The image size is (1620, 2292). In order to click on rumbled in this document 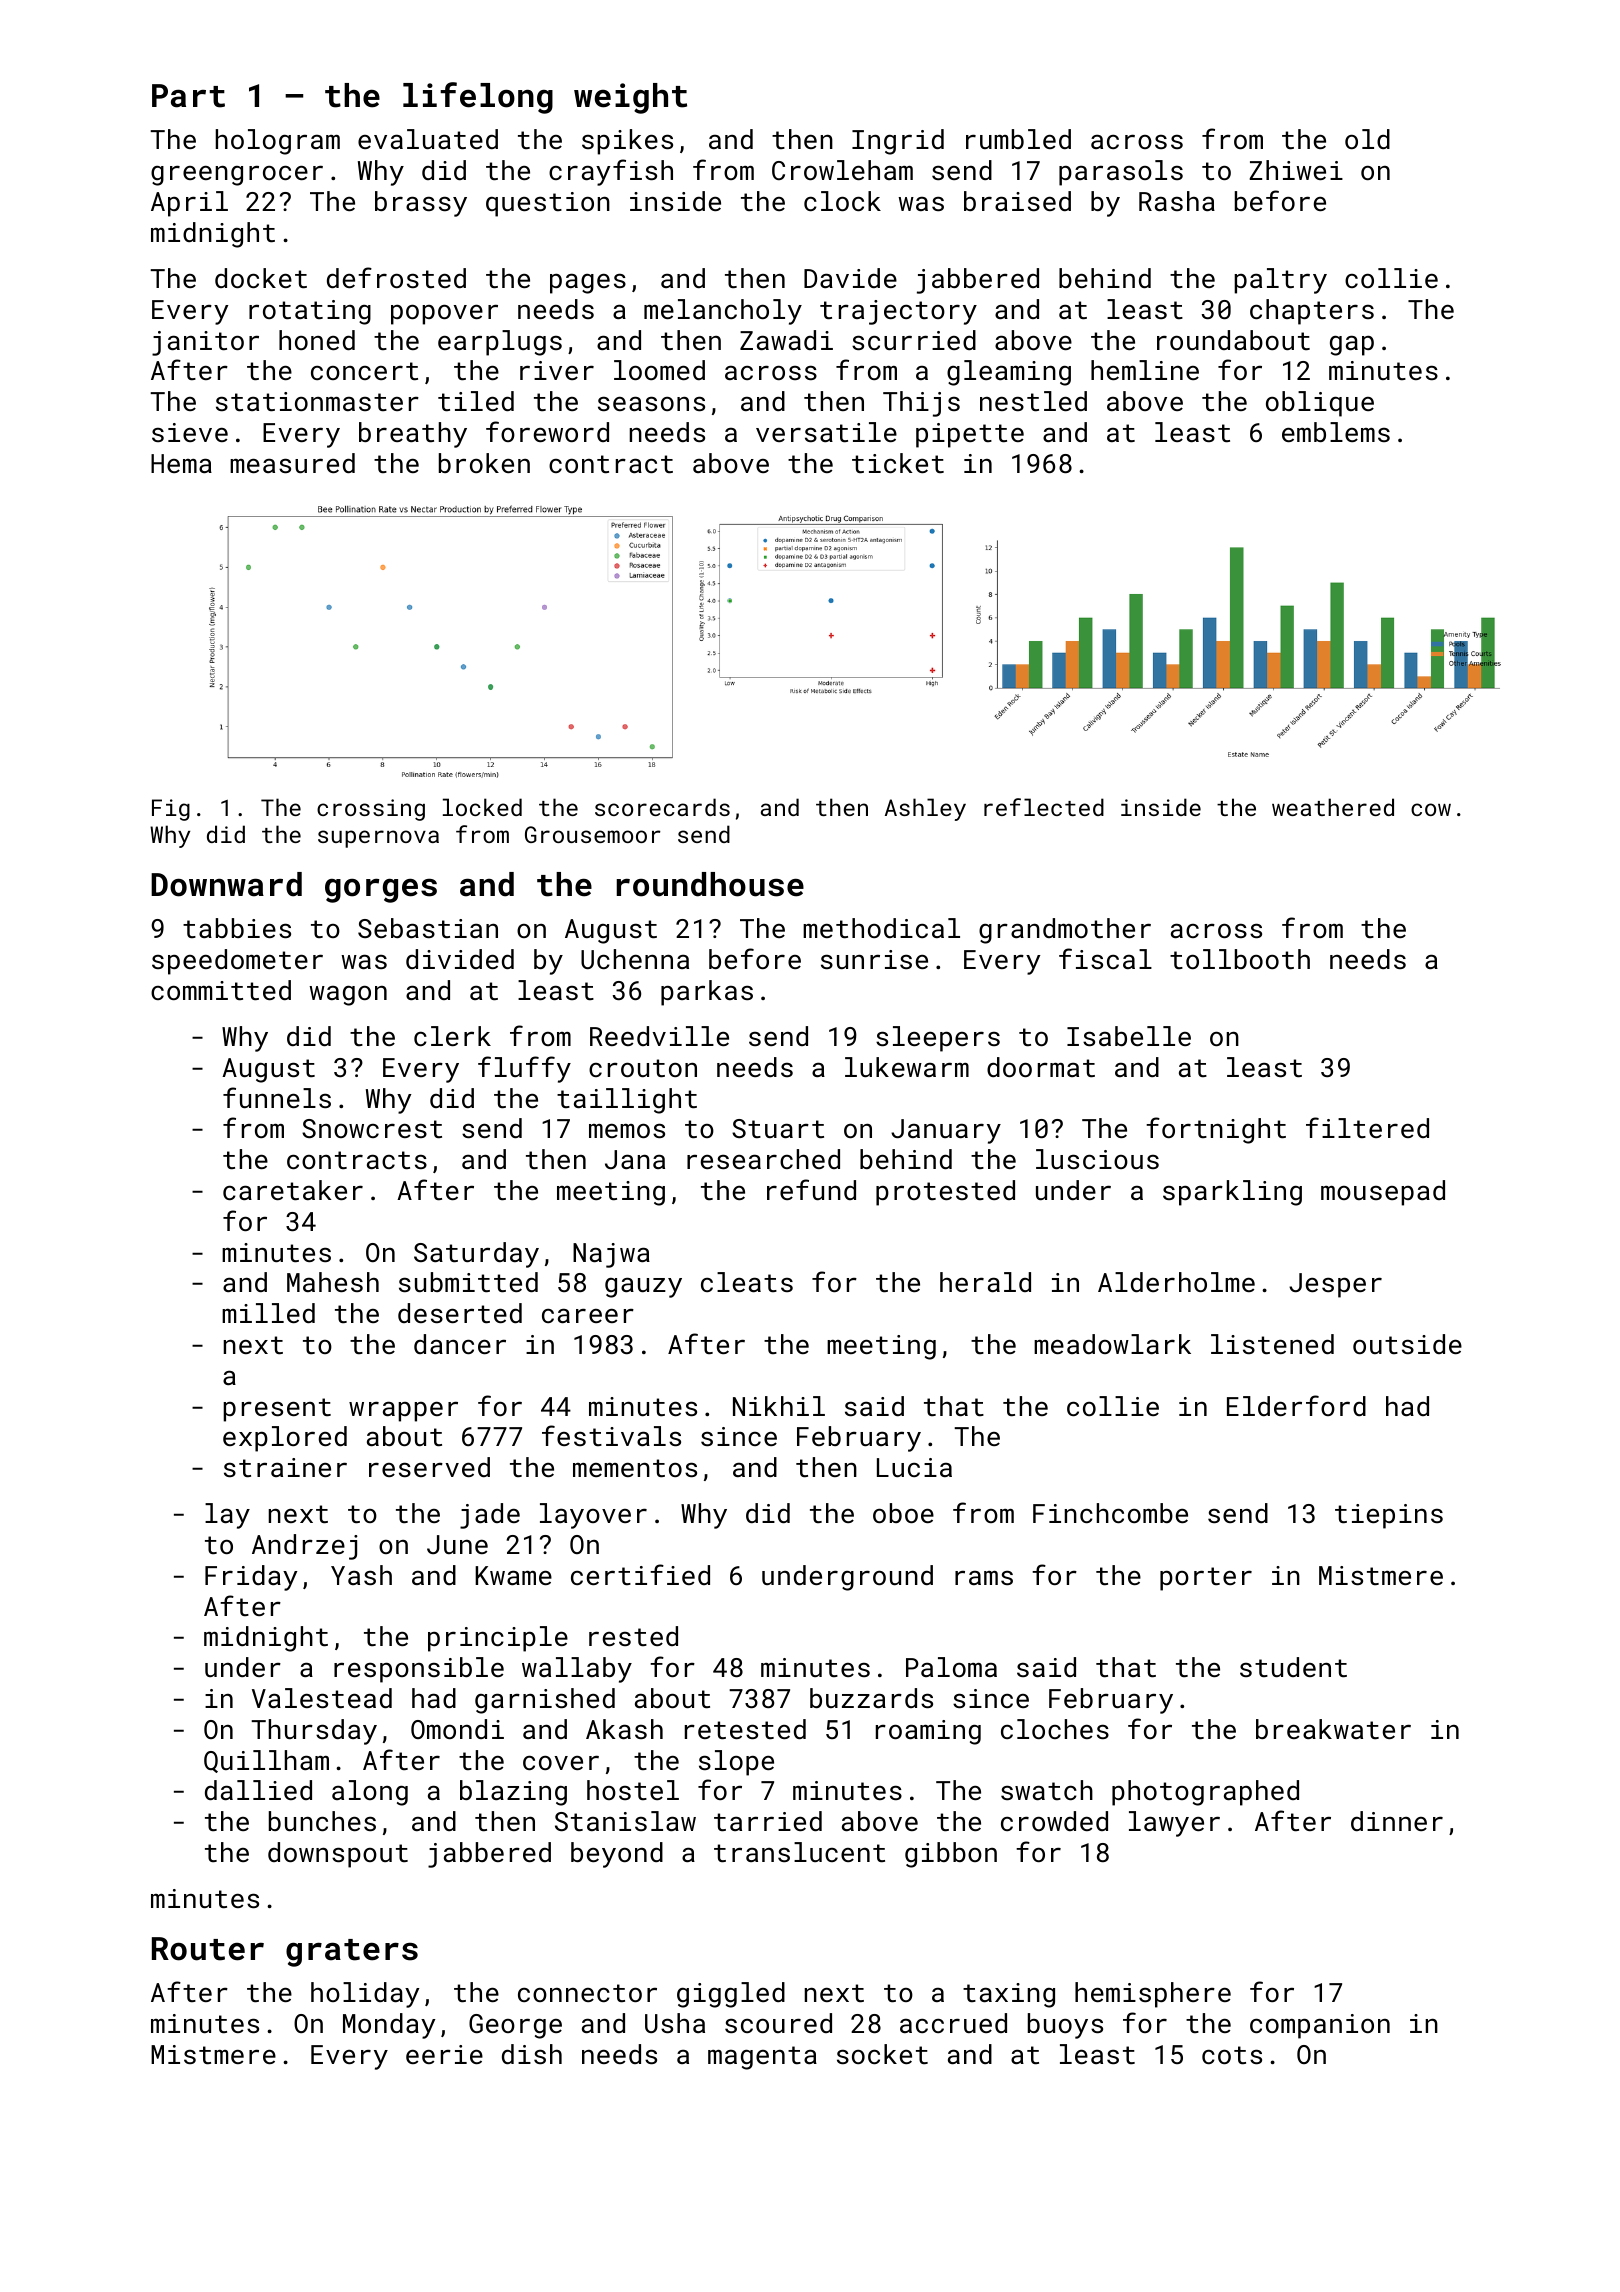, I will do `click(1018, 139)`.
